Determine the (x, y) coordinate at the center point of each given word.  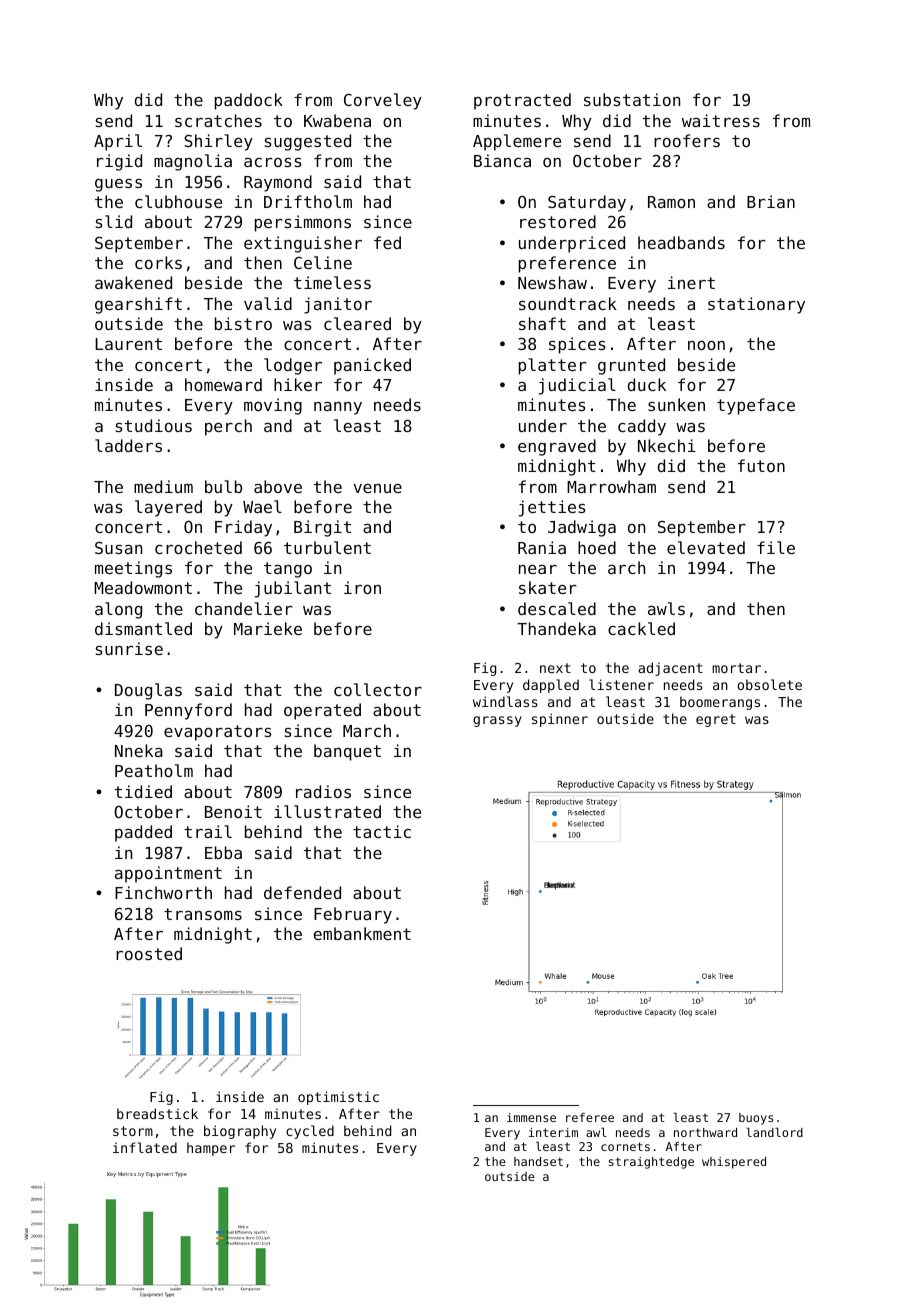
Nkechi (667, 445)
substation (632, 99)
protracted (522, 101)
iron (362, 587)
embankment (362, 933)
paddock (249, 101)
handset (538, 1161)
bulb (223, 486)
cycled (310, 1132)
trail (208, 831)
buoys (756, 1119)
